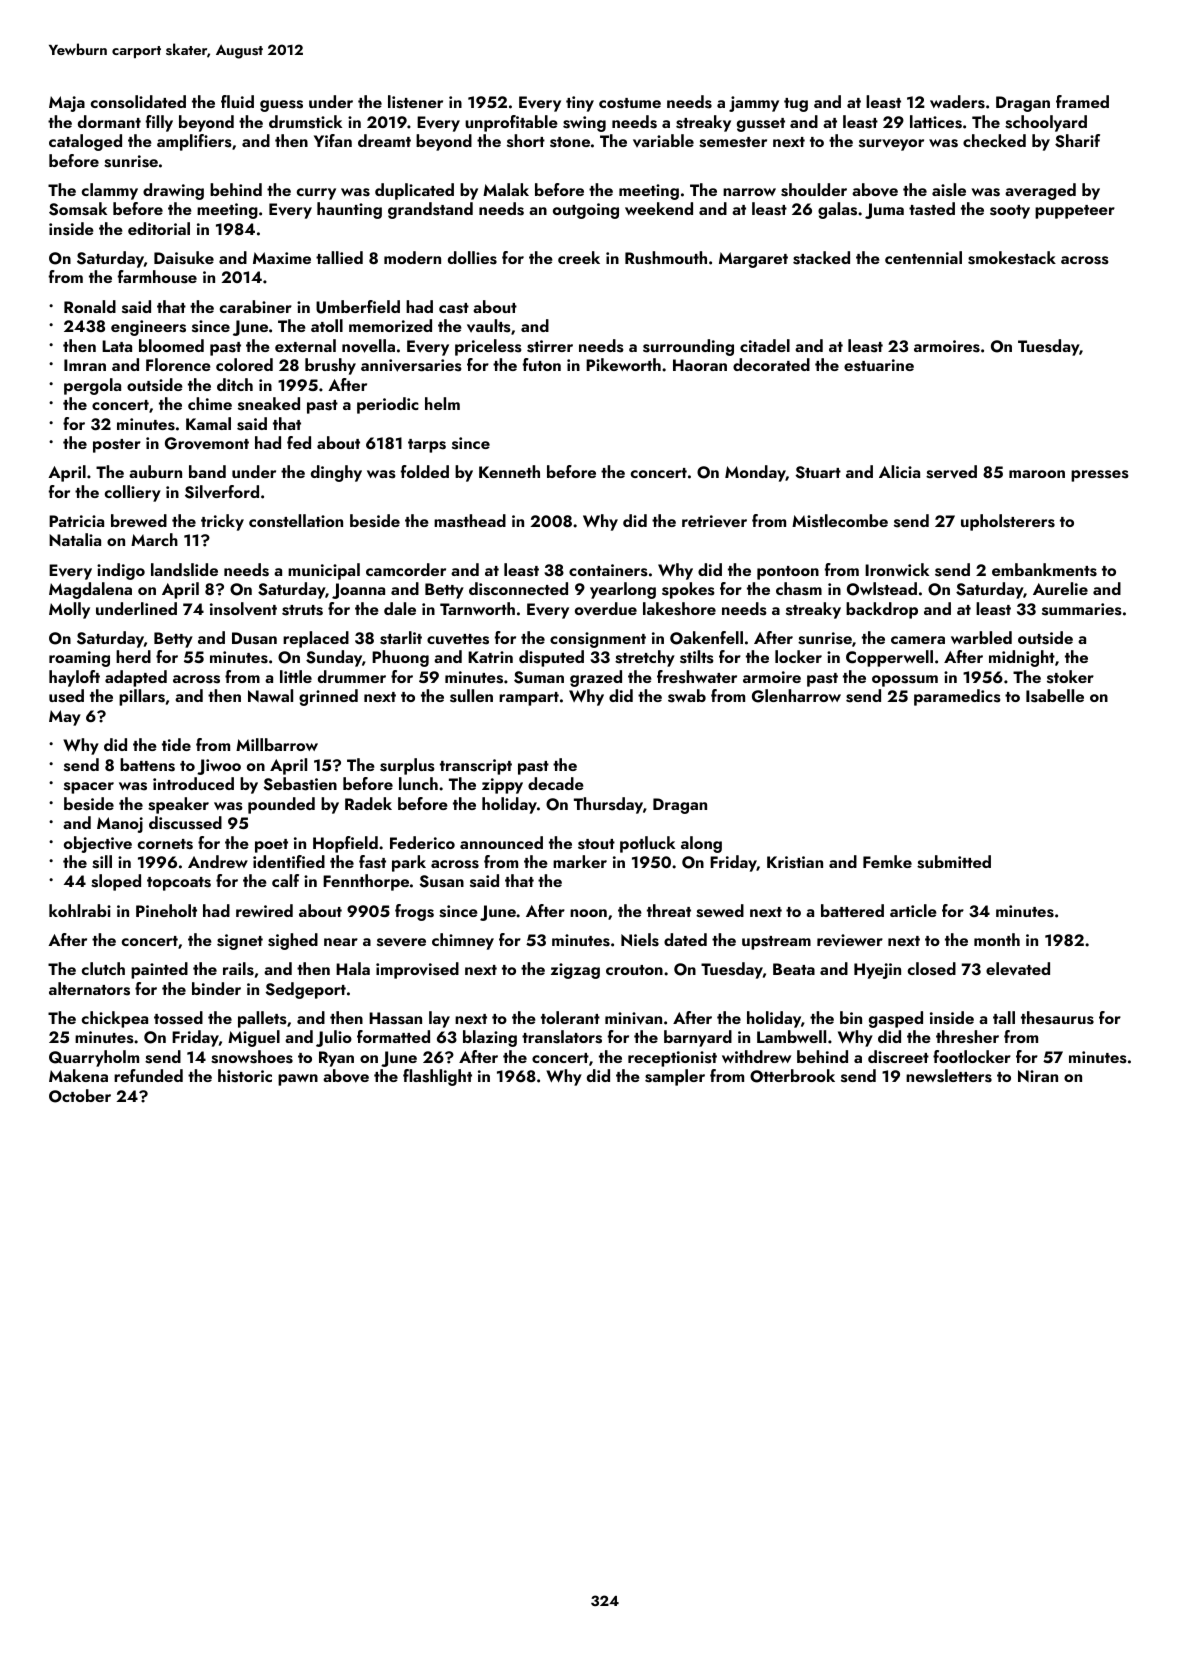 The image size is (1181, 1671). Describe the element at coordinates (298, 1080) in the screenshot. I see `pawn` at that location.
